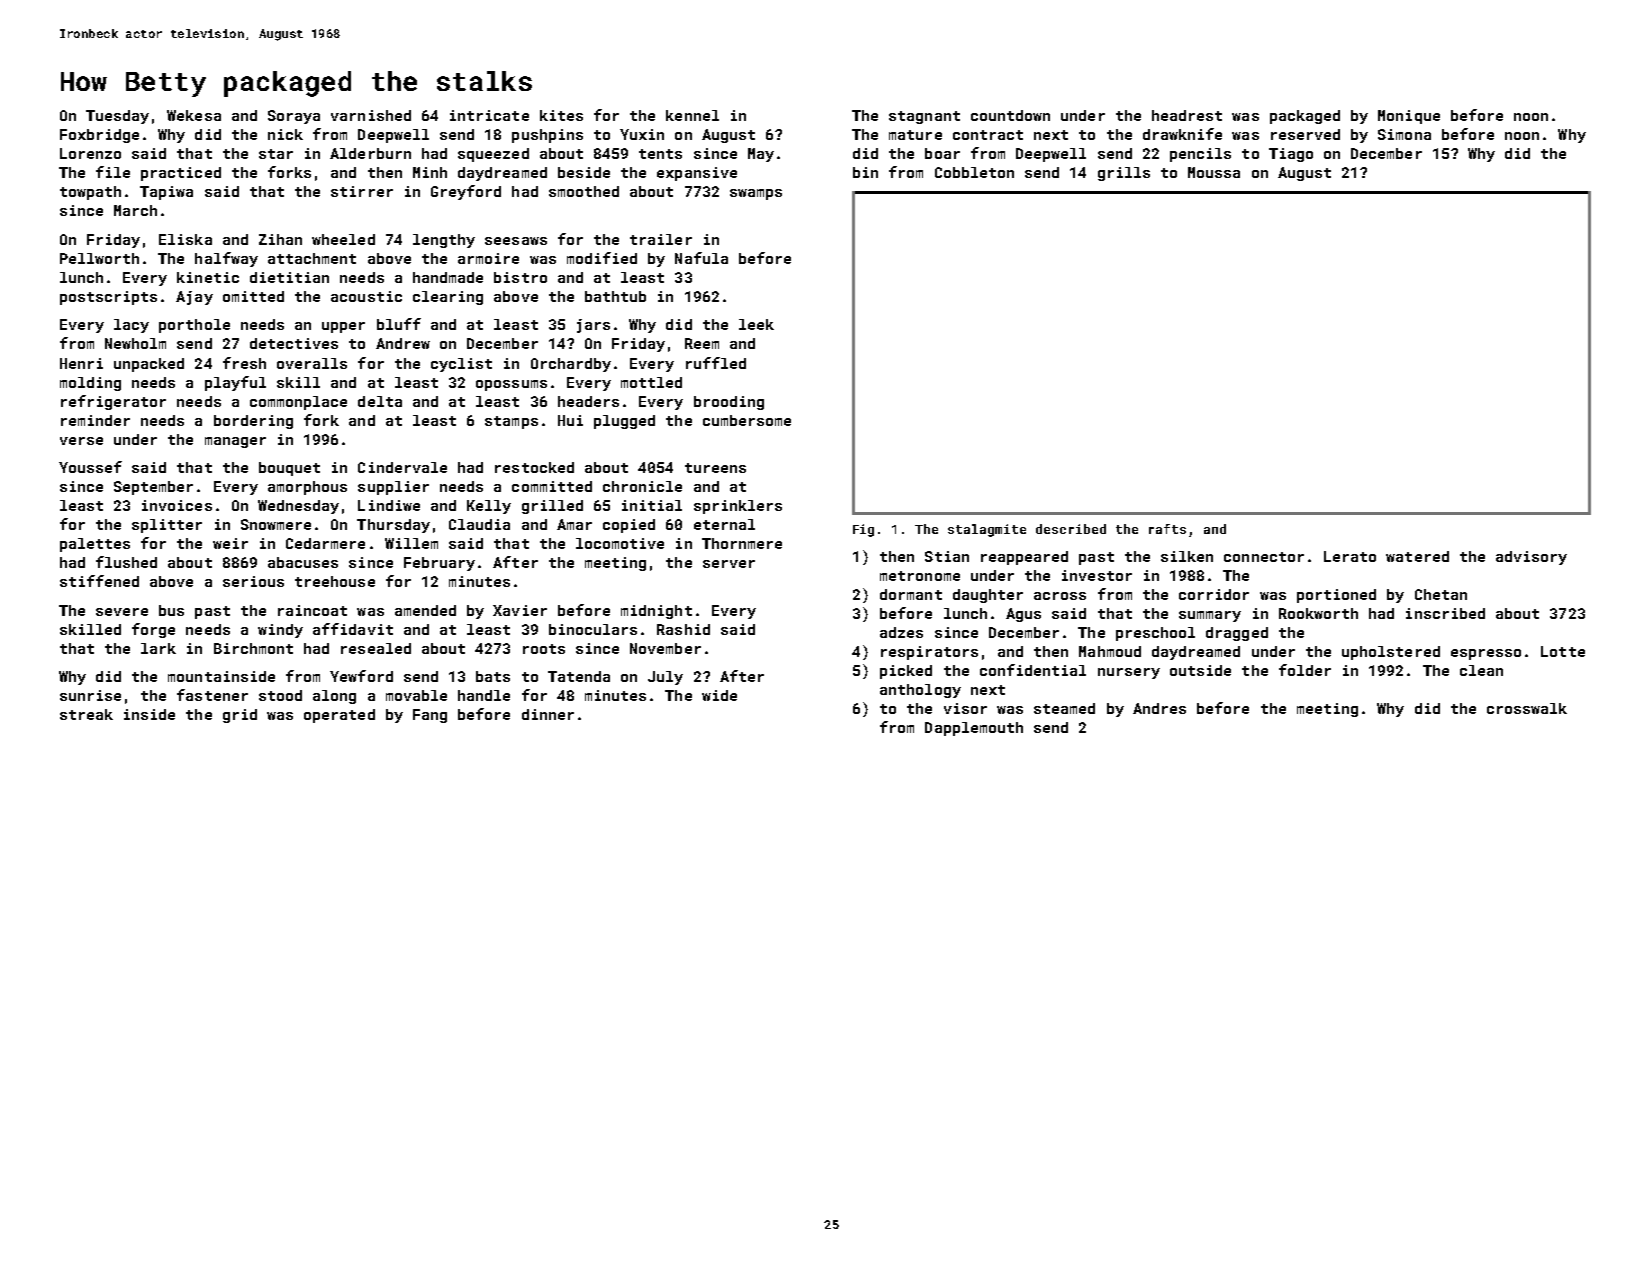 The height and width of the page is (1274, 1649). What do you see at coordinates (1404, 134) in the page?
I see `Simona` at bounding box center [1404, 134].
